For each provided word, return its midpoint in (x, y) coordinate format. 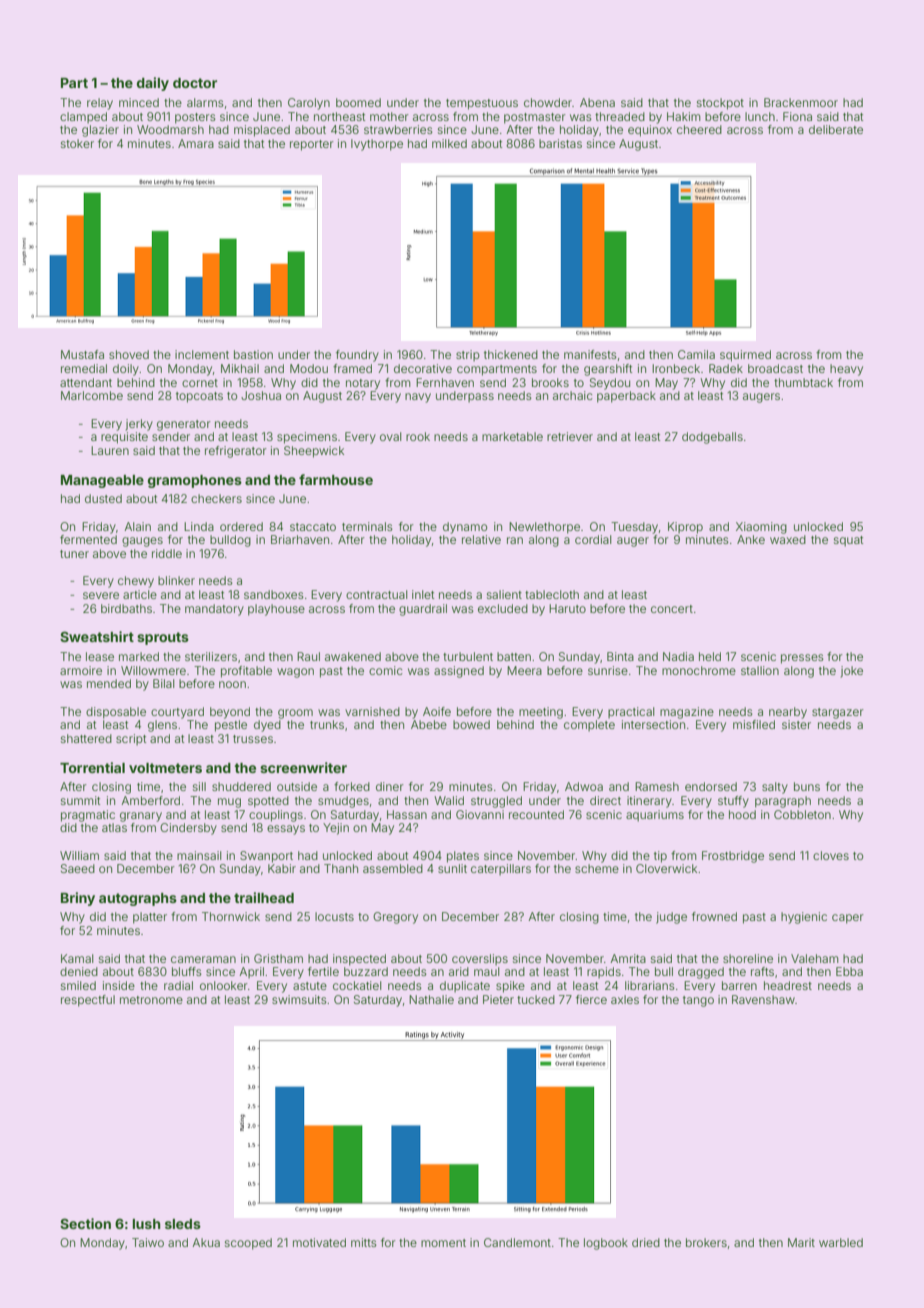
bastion (253, 354)
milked (449, 143)
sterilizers (211, 656)
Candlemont (517, 1242)
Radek (726, 368)
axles (625, 999)
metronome (151, 1000)
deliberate (836, 129)
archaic (573, 395)
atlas (114, 827)
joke (852, 672)
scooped (248, 1244)
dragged (701, 973)
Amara (196, 143)
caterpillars (501, 869)
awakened (353, 656)
